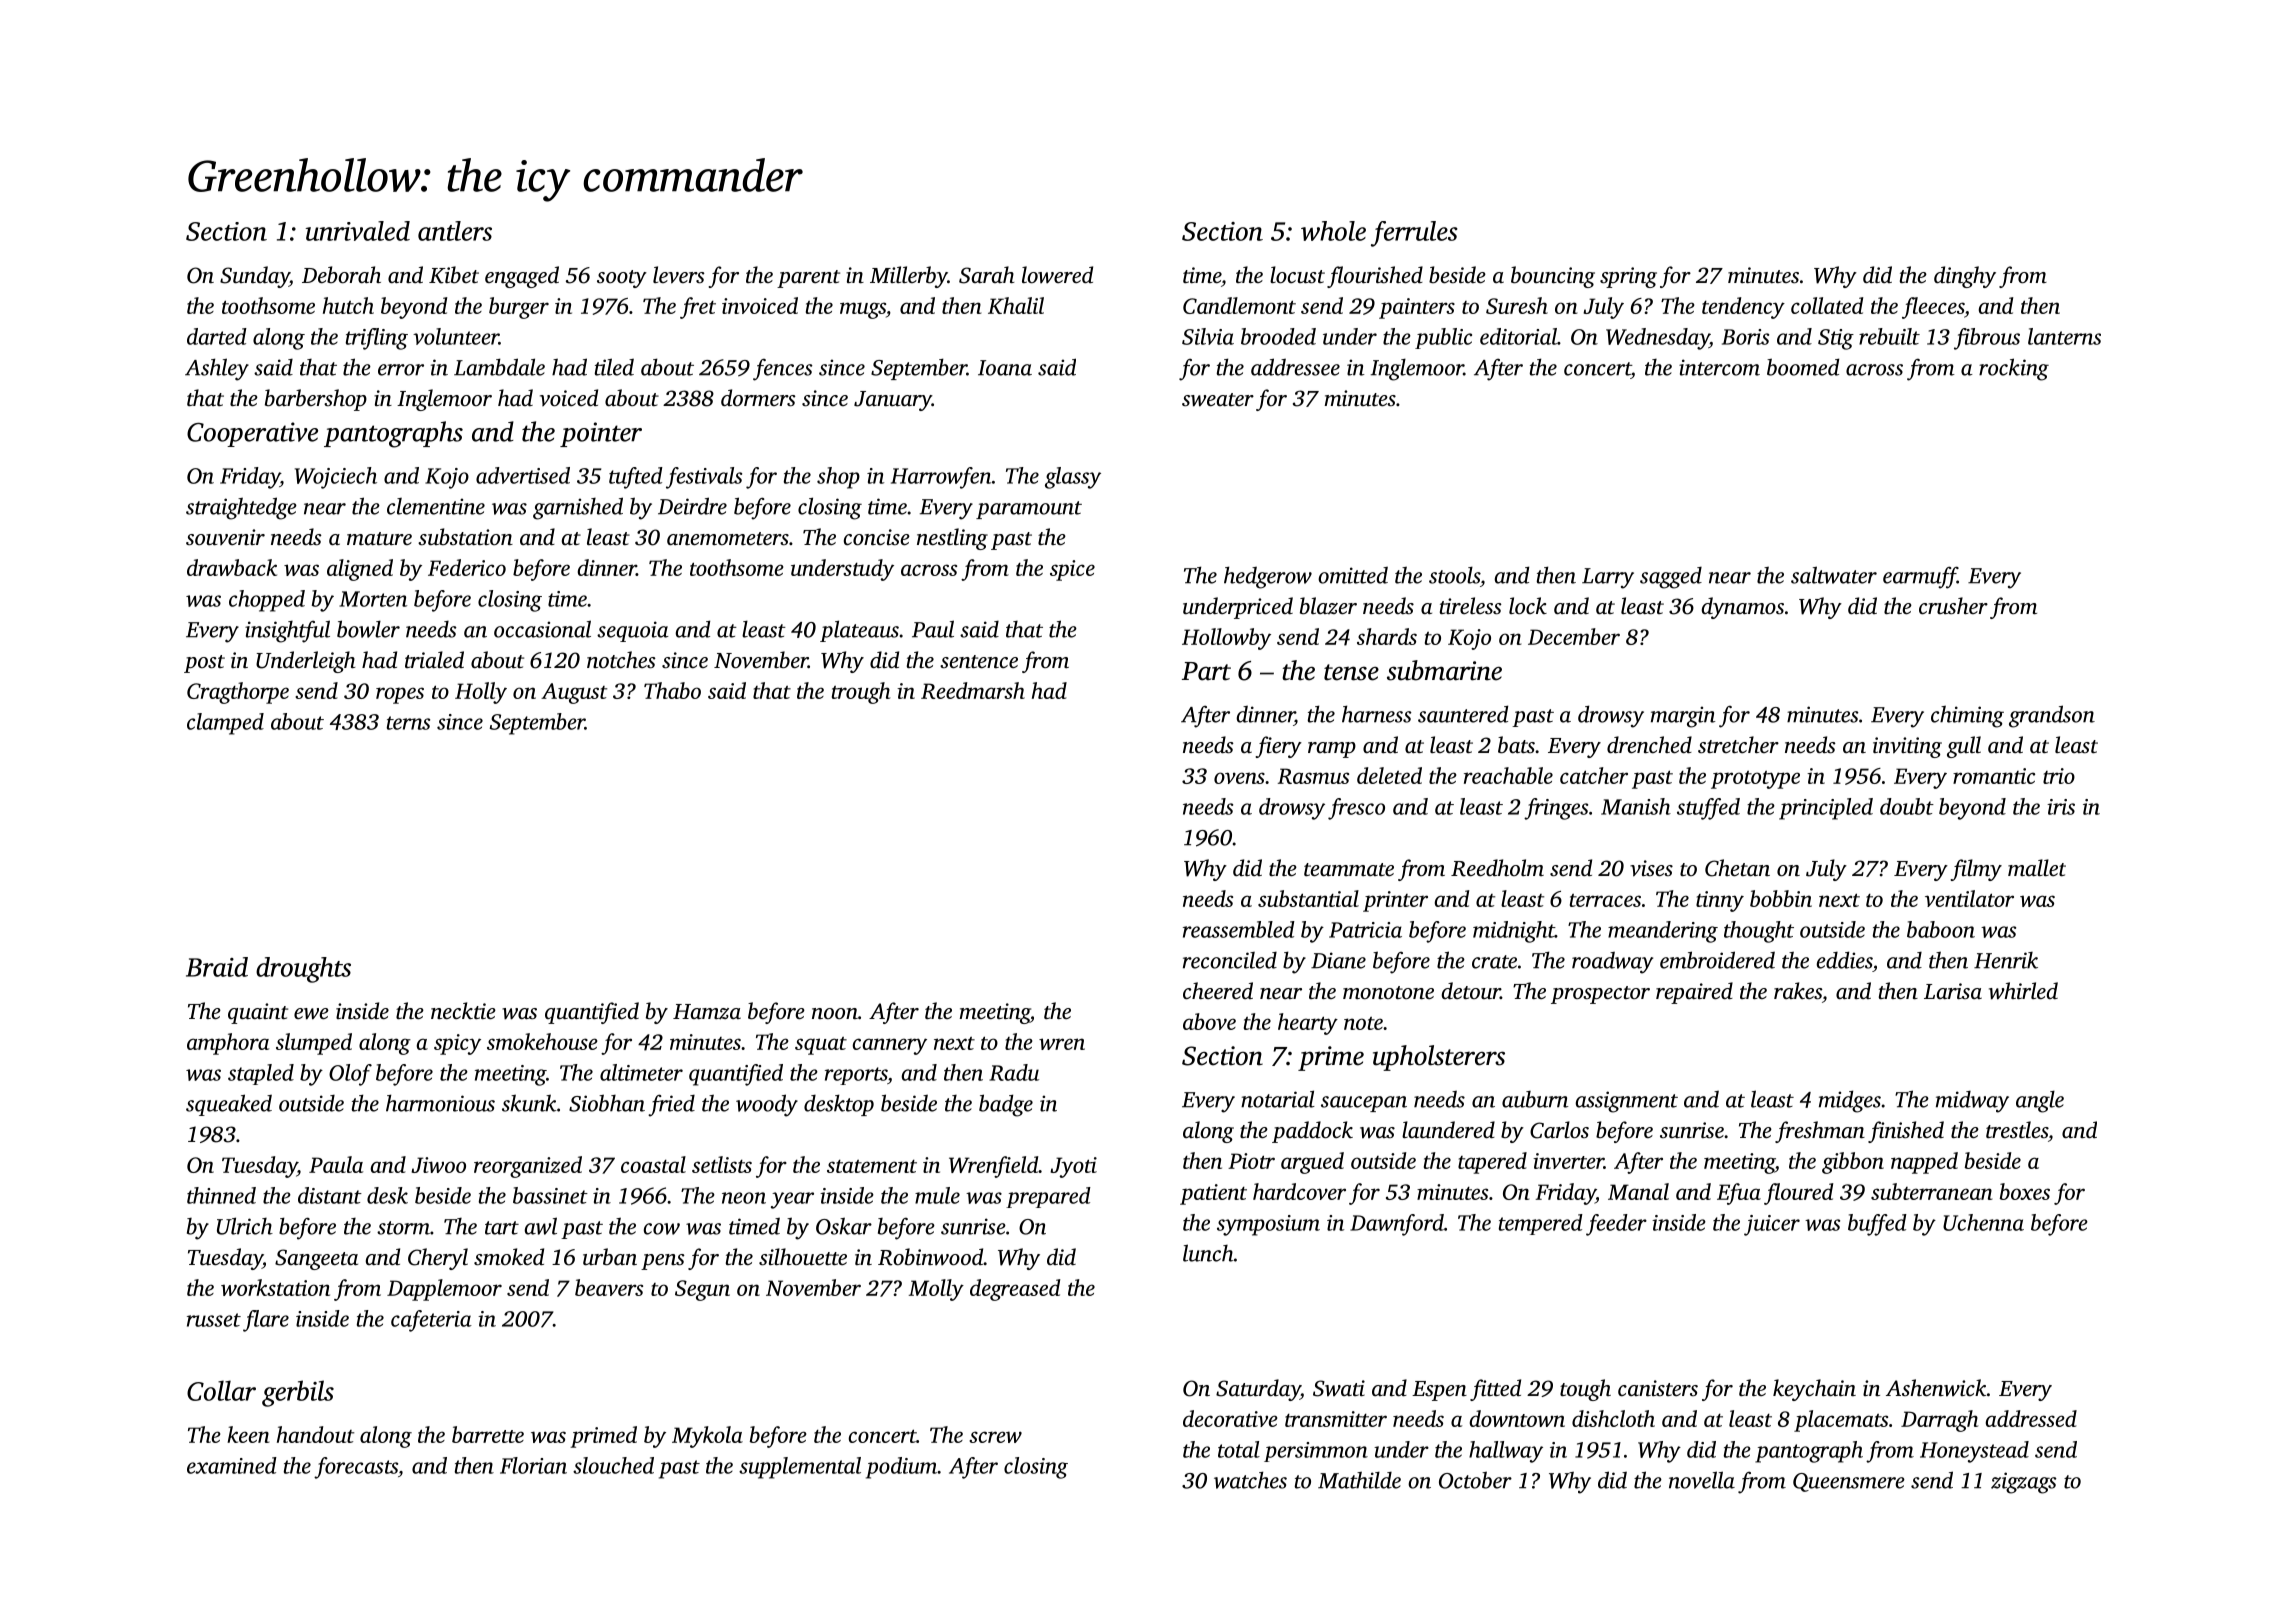 The image size is (2292, 1620). What do you see at coordinates (1218, 400) in the screenshot?
I see `sweater` at bounding box center [1218, 400].
